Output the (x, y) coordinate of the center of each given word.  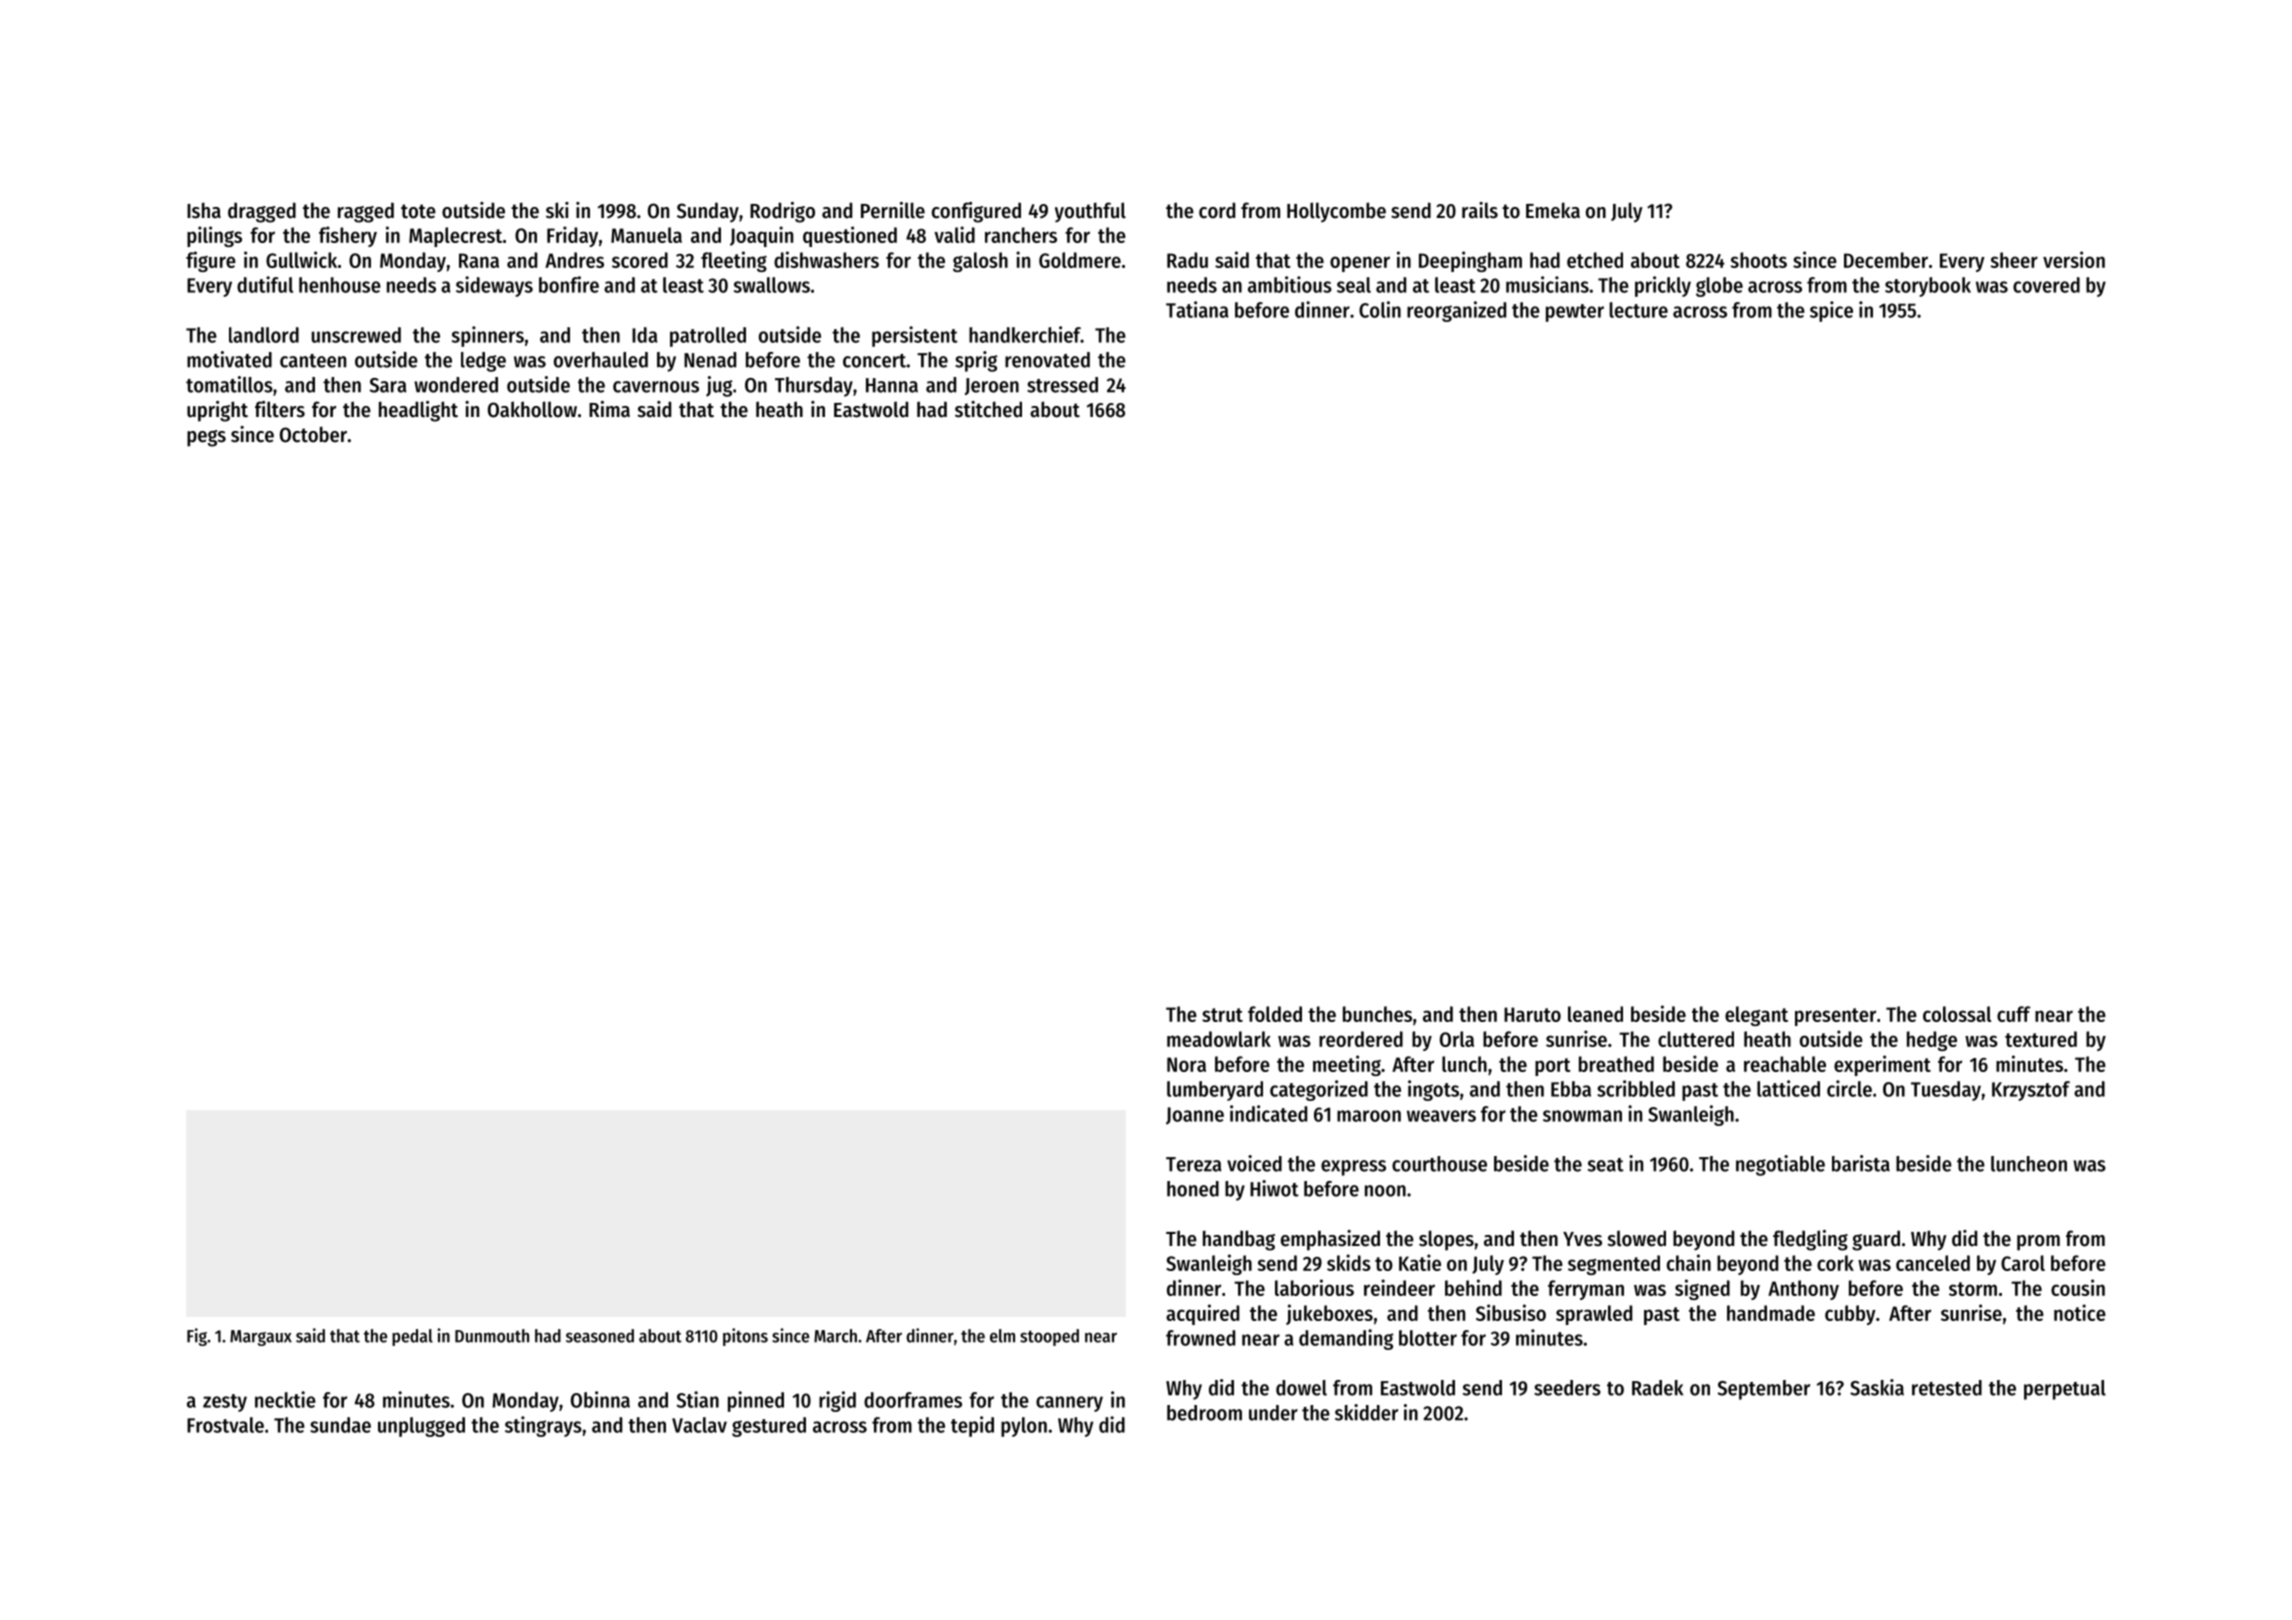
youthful (1090, 212)
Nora (1186, 1064)
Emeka (1553, 210)
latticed (1788, 1088)
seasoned (600, 1336)
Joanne (1195, 1116)
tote (418, 211)
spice (1831, 311)
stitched (988, 409)
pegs (206, 438)
